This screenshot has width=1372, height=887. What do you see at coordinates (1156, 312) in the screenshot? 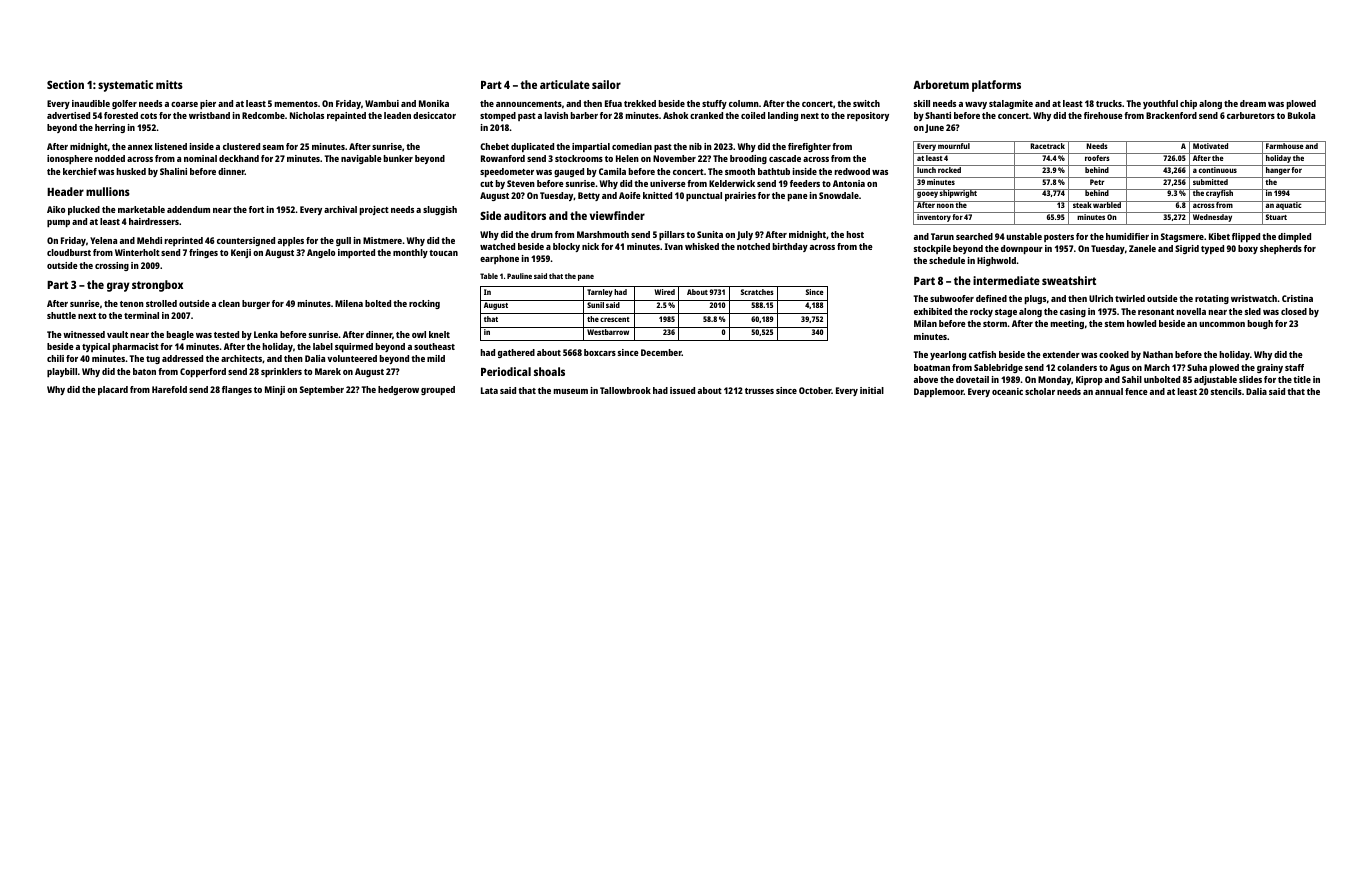
I see `resonant` at bounding box center [1156, 312].
